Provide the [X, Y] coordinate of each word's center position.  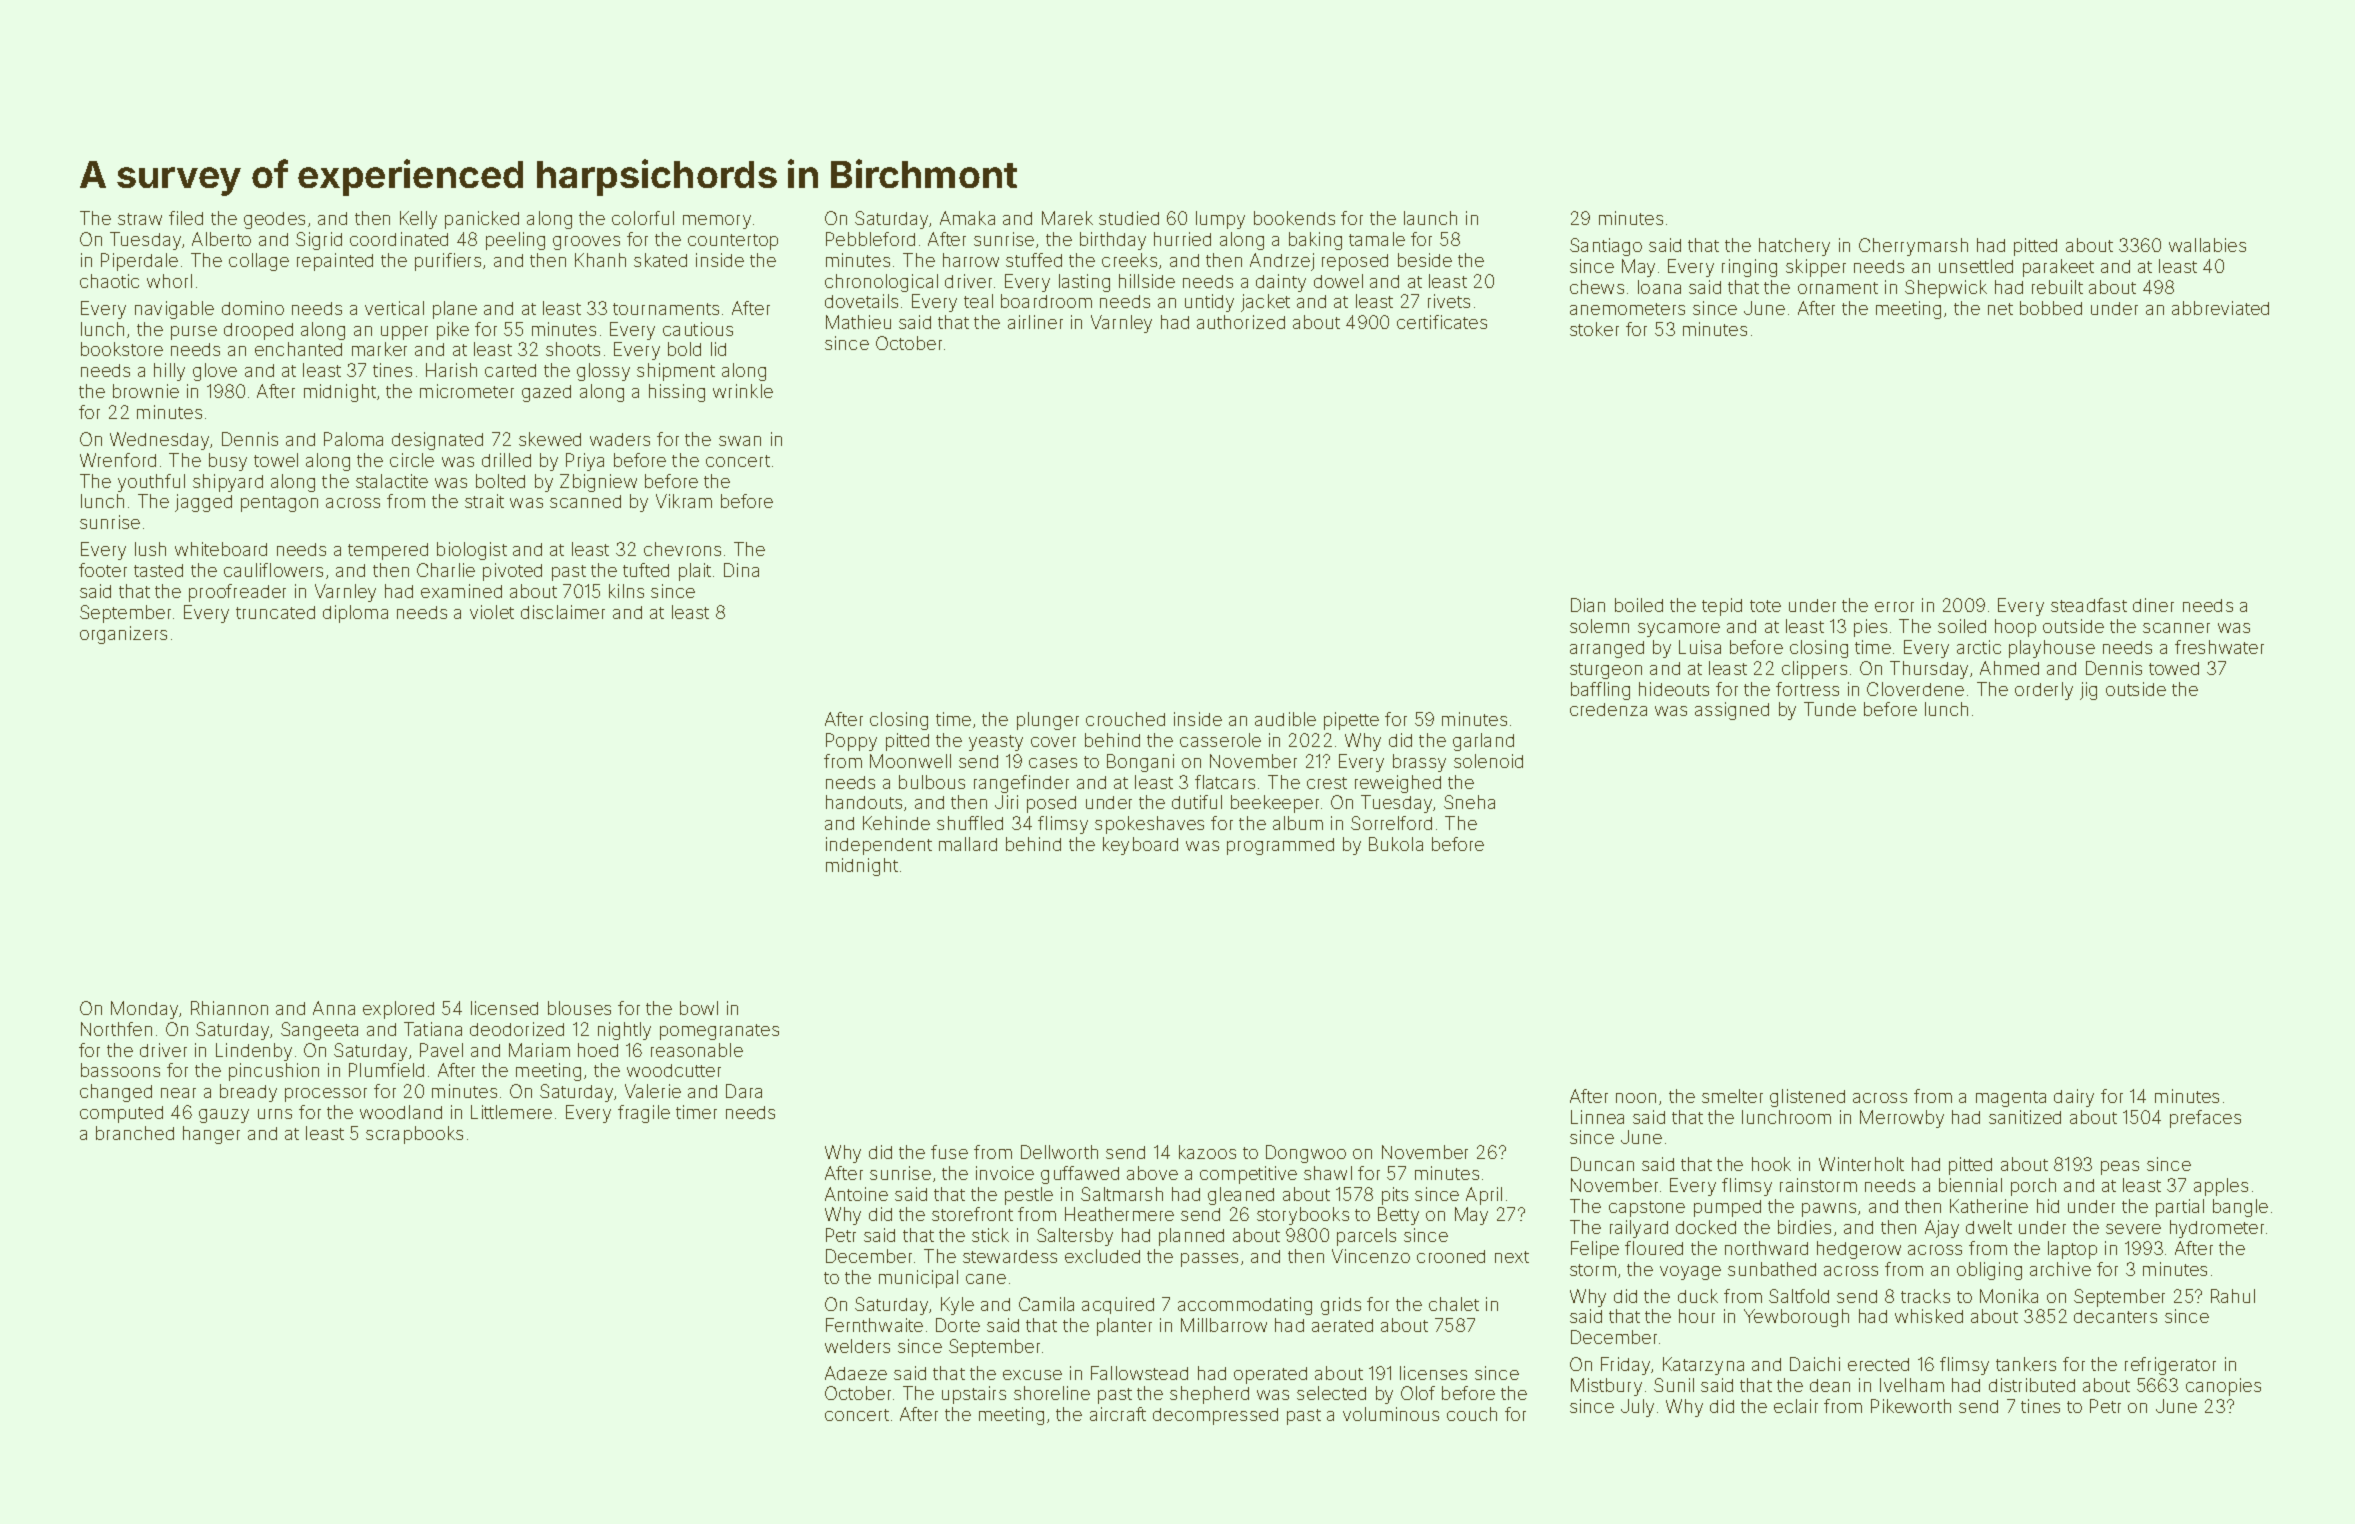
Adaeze [856, 1373]
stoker [1594, 329]
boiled [1639, 605]
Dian [1588, 605]
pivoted [512, 572]
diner [2153, 605]
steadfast [2089, 605]
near [178, 1093]
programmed [1280, 846]
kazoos [1207, 1152]
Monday [144, 1010]
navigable [174, 310]
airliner [1035, 322]
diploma [355, 614]
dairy [2074, 1098]
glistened [1807, 1098]
